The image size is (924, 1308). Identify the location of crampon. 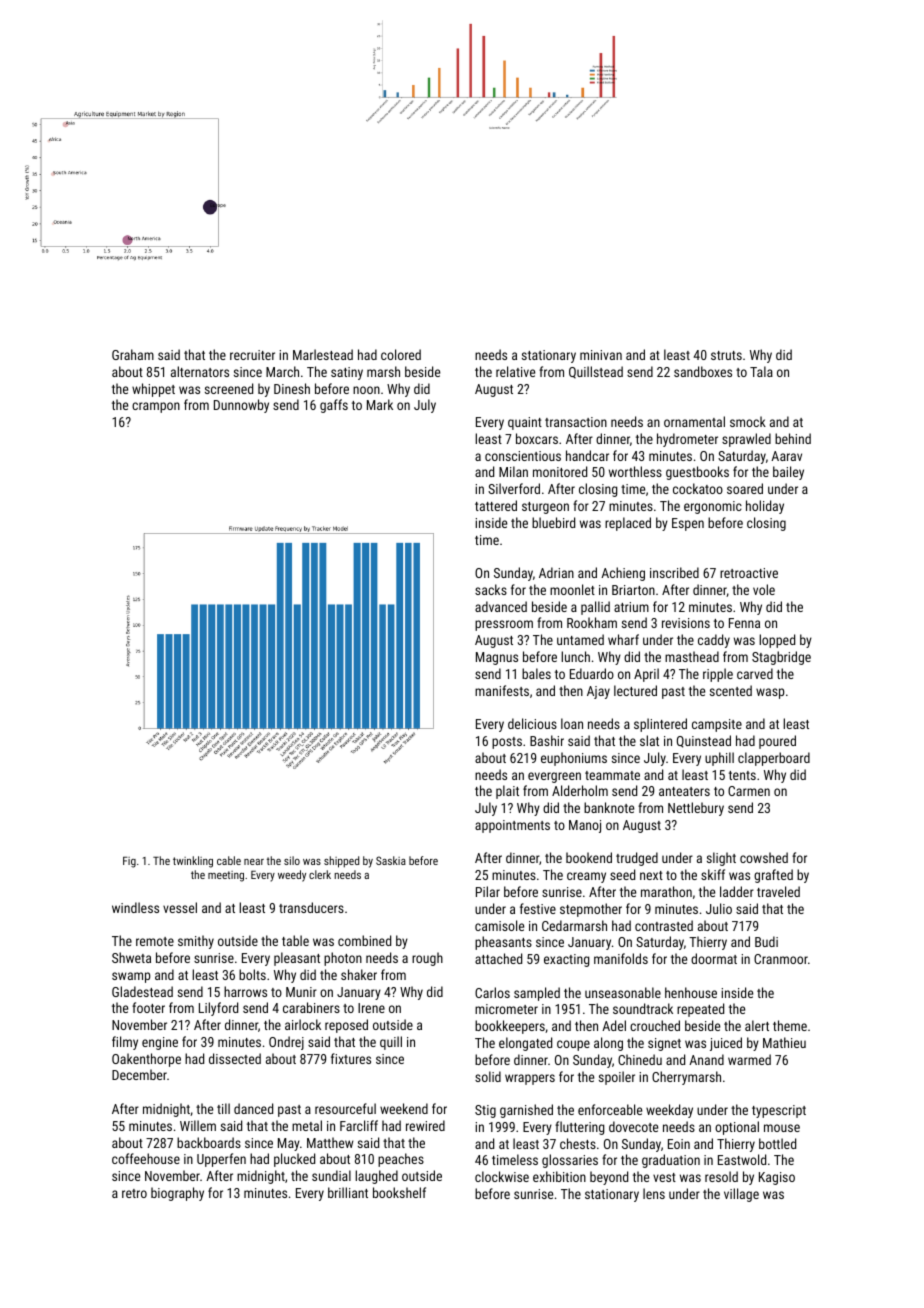
(156, 407).
